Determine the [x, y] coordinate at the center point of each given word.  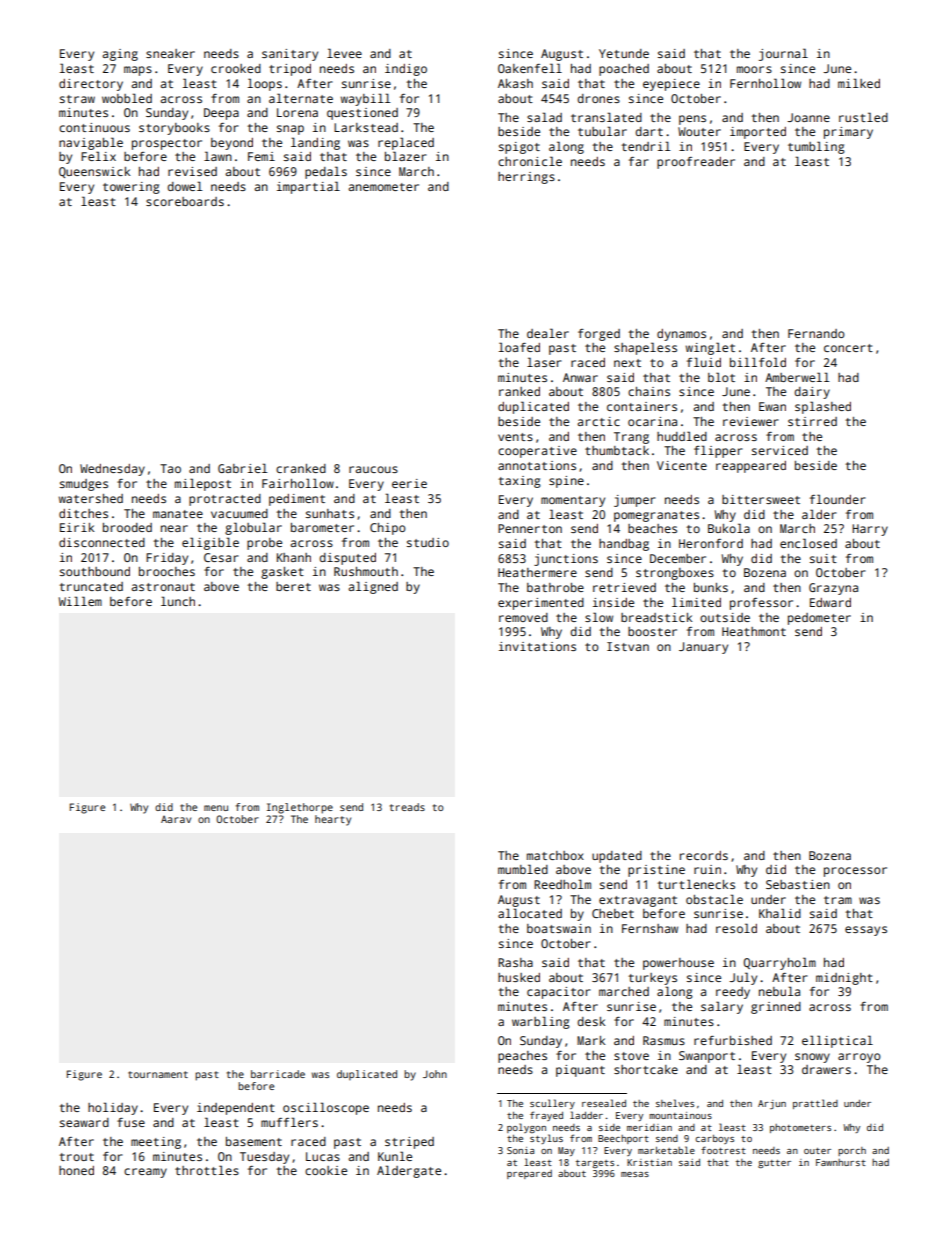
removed [523, 617]
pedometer [819, 619]
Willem [80, 601]
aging [120, 55]
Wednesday [112, 470]
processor [855, 872]
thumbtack [617, 450]
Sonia [520, 1150]
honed [76, 1170]
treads [407, 807]
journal [783, 54]
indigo [406, 70]
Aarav [176, 819]
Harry [870, 530]
